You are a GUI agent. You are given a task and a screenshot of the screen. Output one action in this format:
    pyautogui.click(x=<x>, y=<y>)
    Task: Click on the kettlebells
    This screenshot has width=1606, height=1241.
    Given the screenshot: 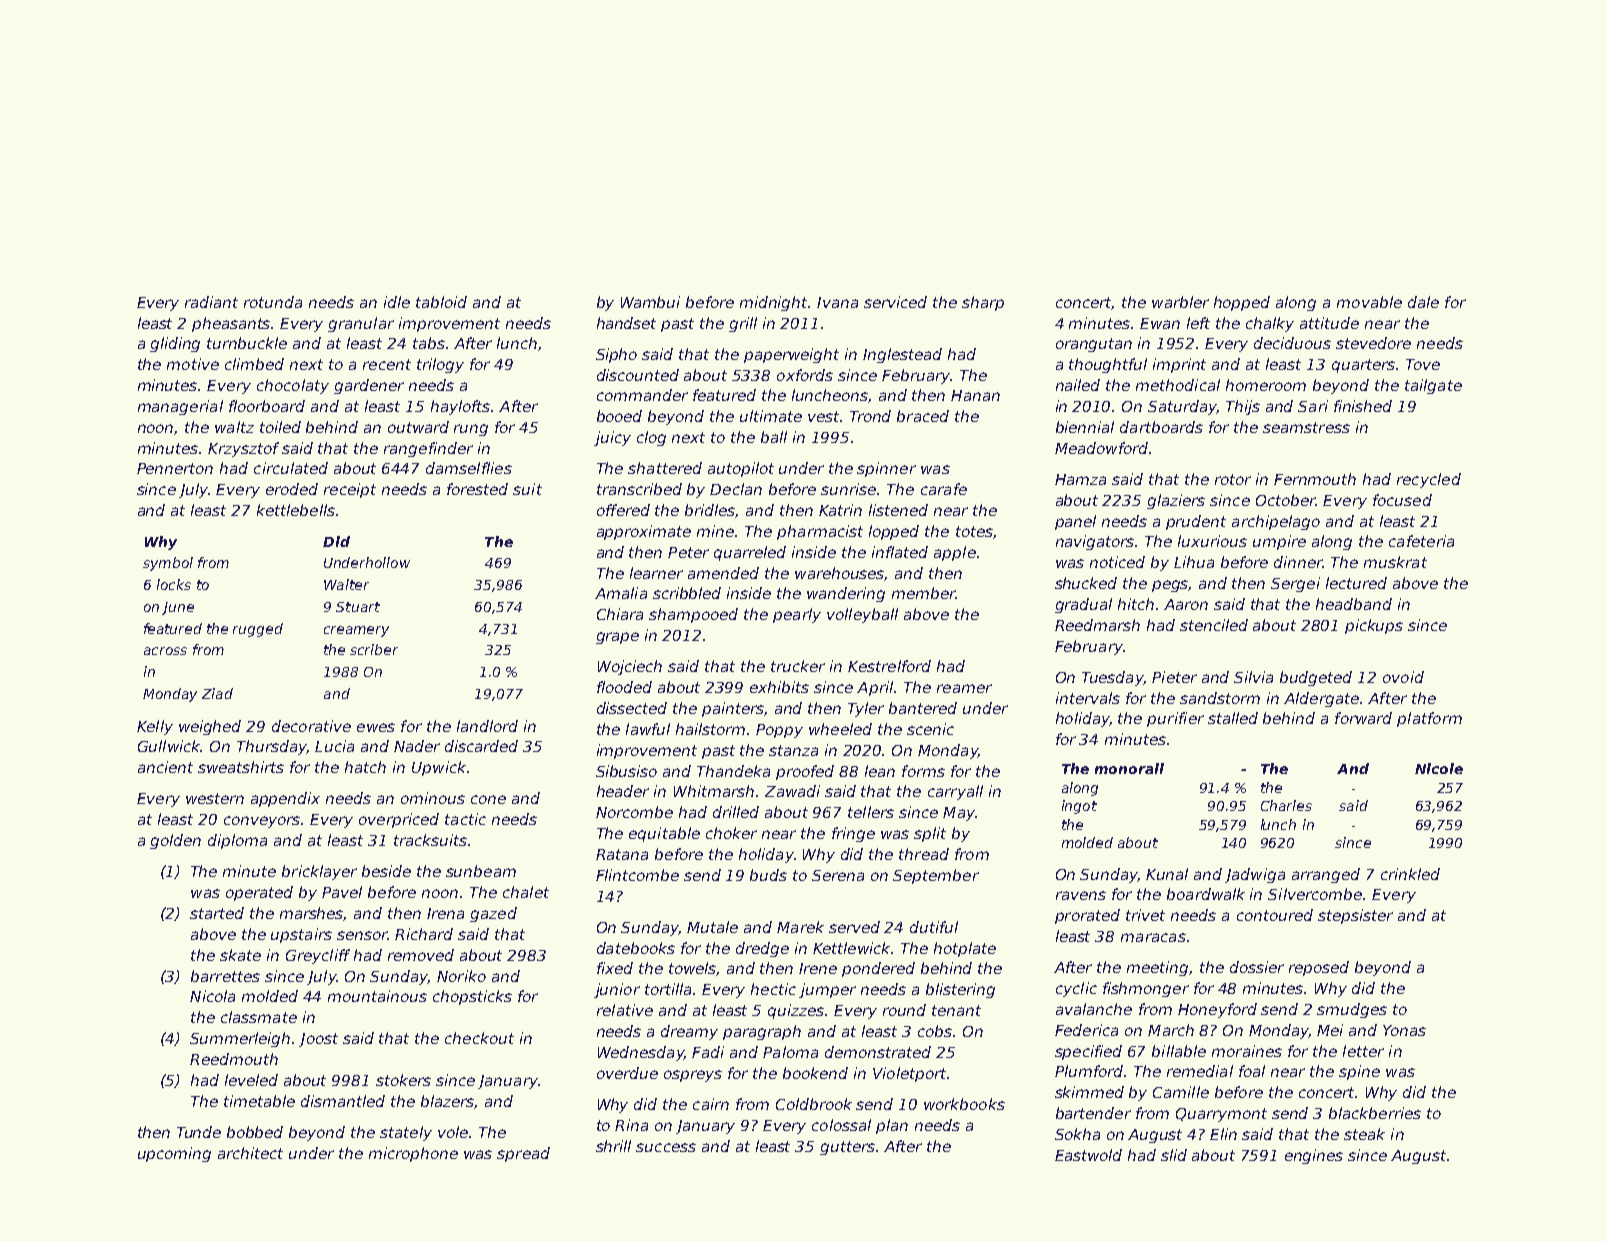 What is the action you would take?
    pyautogui.click(x=296, y=510)
